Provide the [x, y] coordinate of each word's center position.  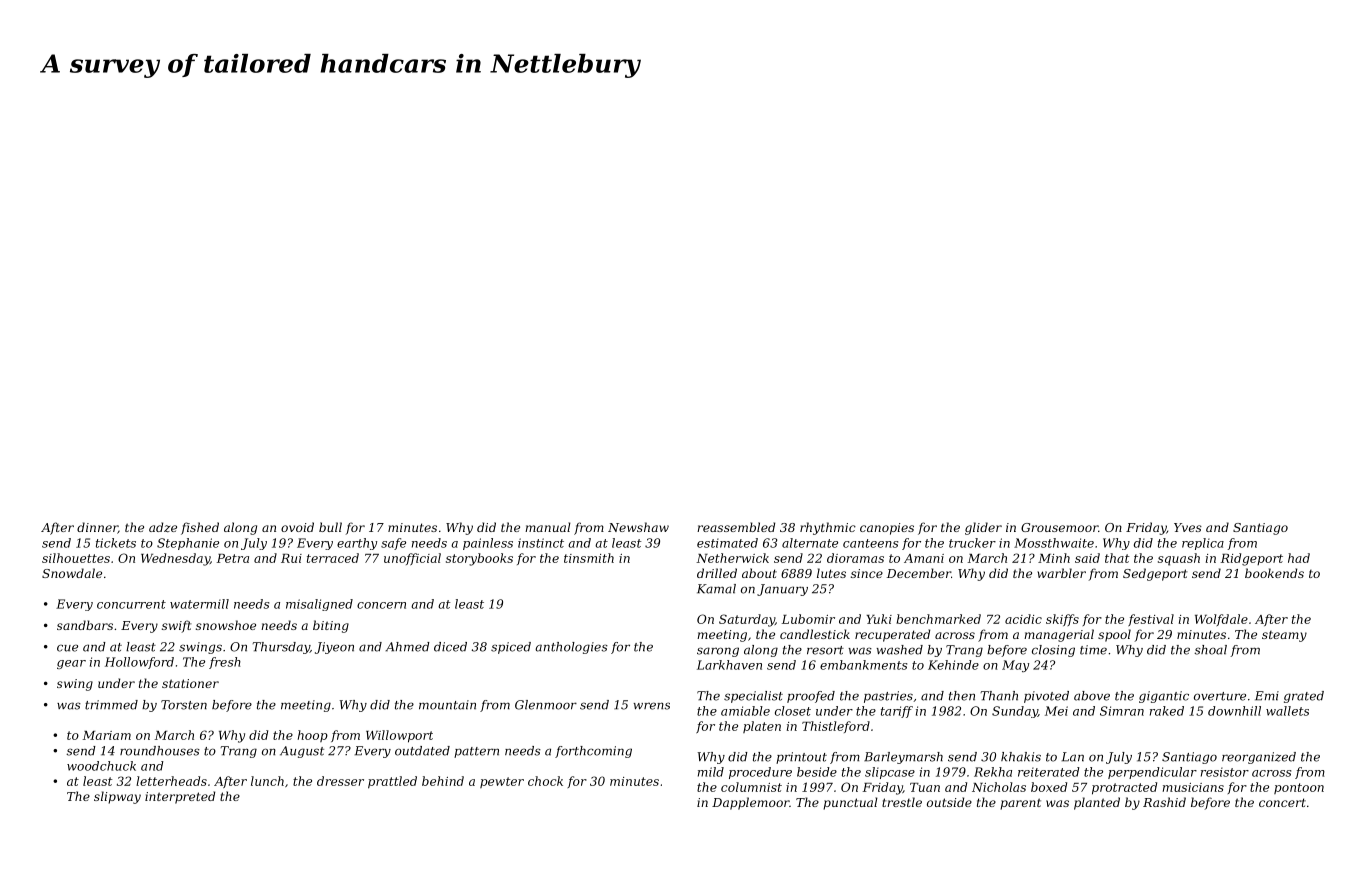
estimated [727, 543]
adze [163, 527]
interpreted [180, 797]
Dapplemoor [750, 803]
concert [1282, 802]
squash [1179, 559]
